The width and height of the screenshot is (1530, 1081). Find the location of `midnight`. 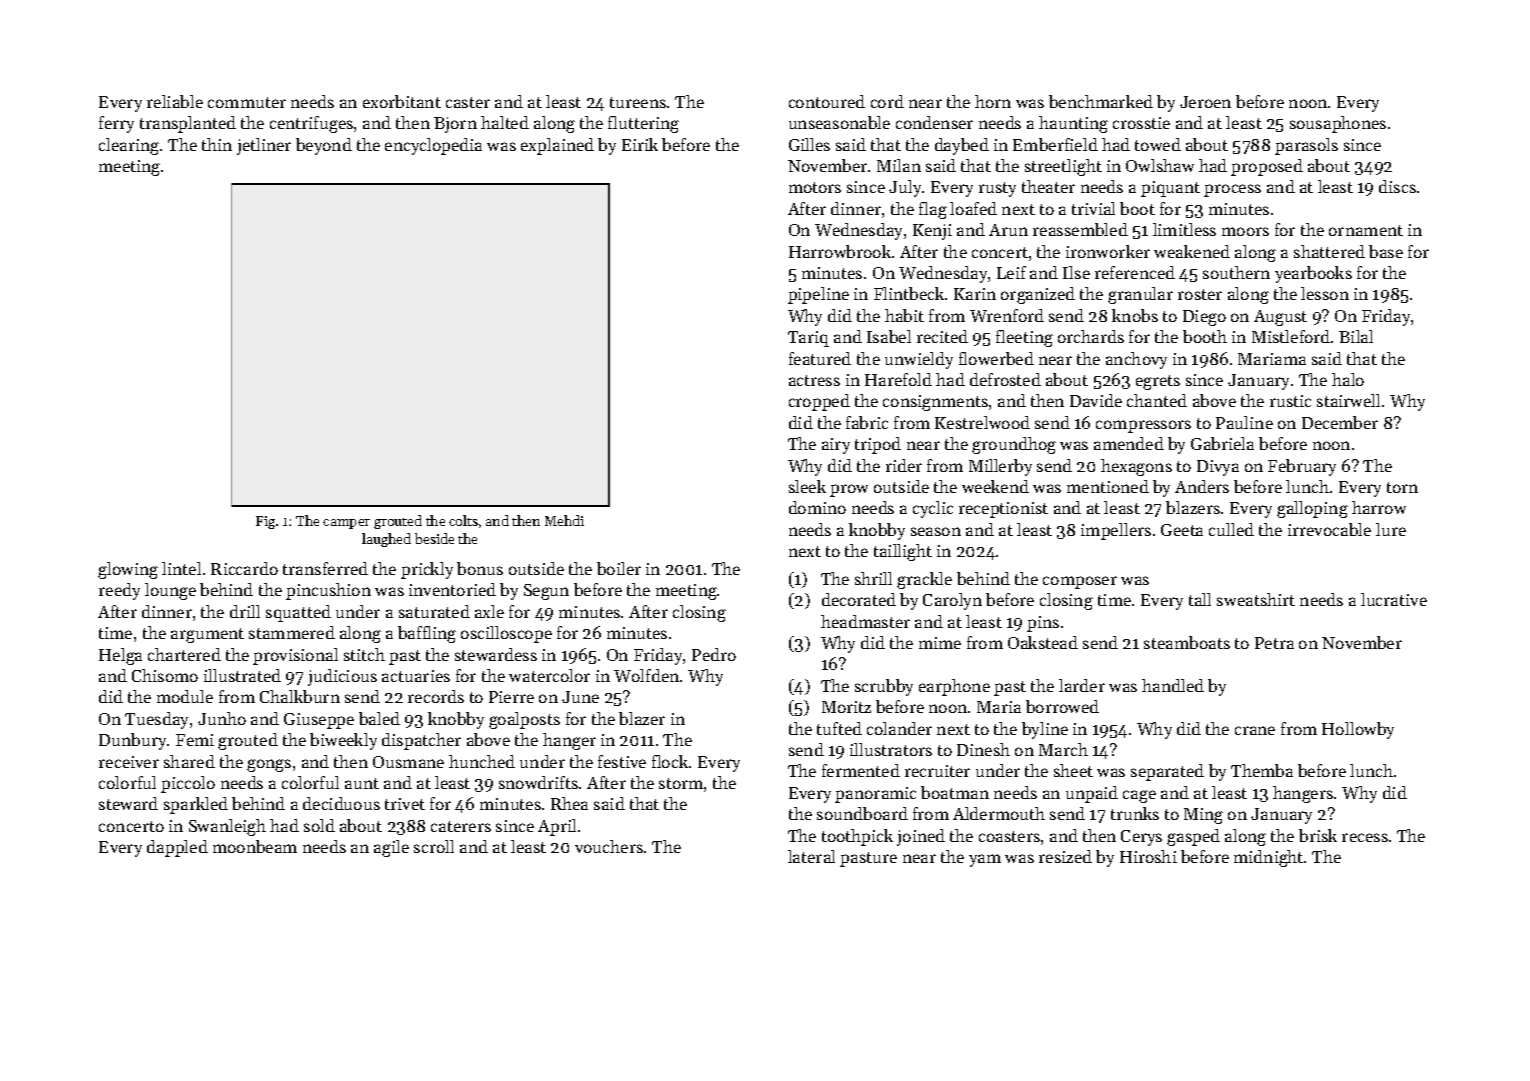

midnight is located at coordinates (1268, 858).
